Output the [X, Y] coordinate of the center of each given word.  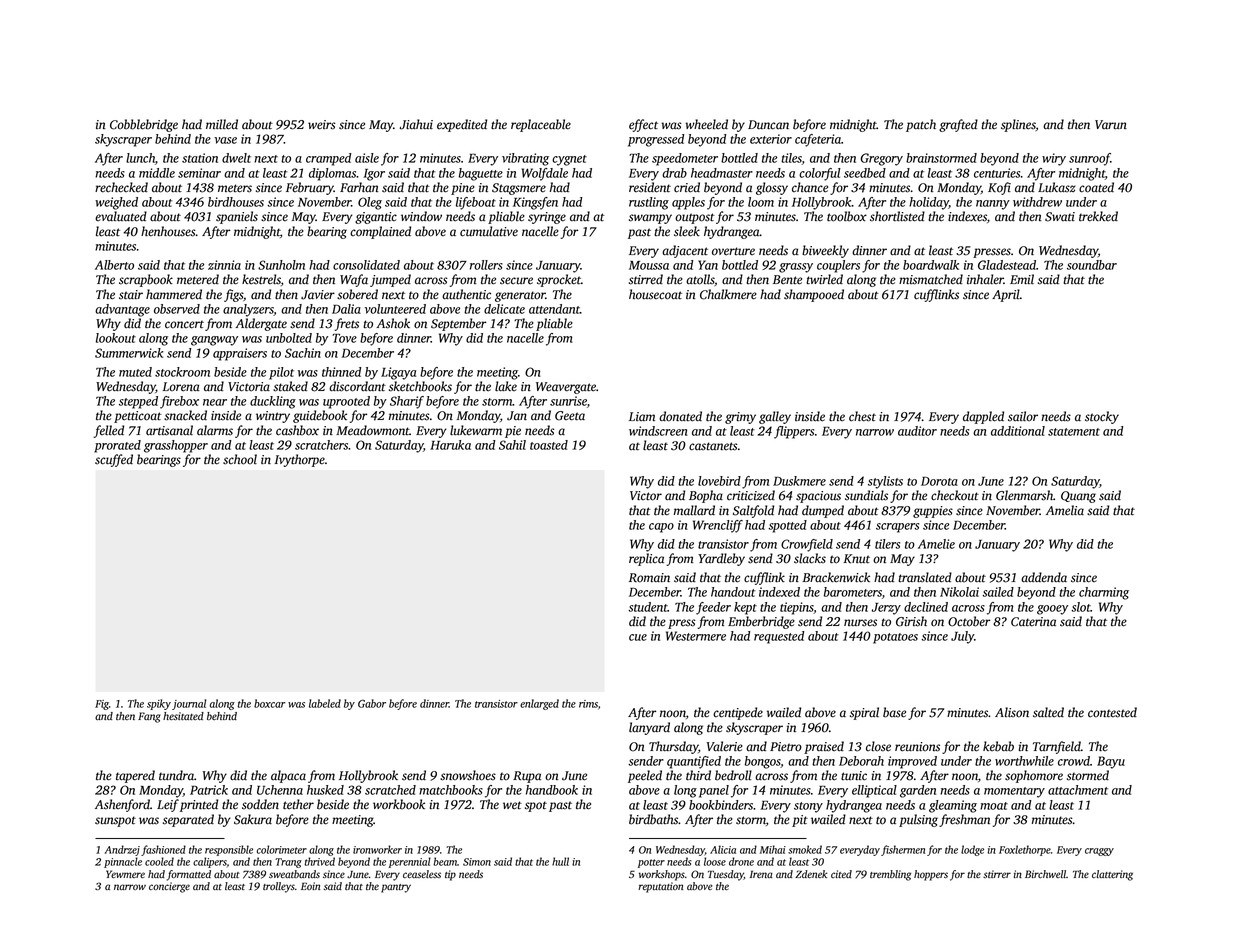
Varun [1111, 125]
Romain [649, 578]
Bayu [1111, 762]
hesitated [183, 716]
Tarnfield [1057, 747]
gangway [214, 341]
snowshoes [468, 775]
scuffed [114, 460]
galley [775, 417]
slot [1081, 607]
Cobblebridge [144, 125]
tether [298, 804]
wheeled [706, 124]
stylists [885, 482]
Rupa [527, 777]
